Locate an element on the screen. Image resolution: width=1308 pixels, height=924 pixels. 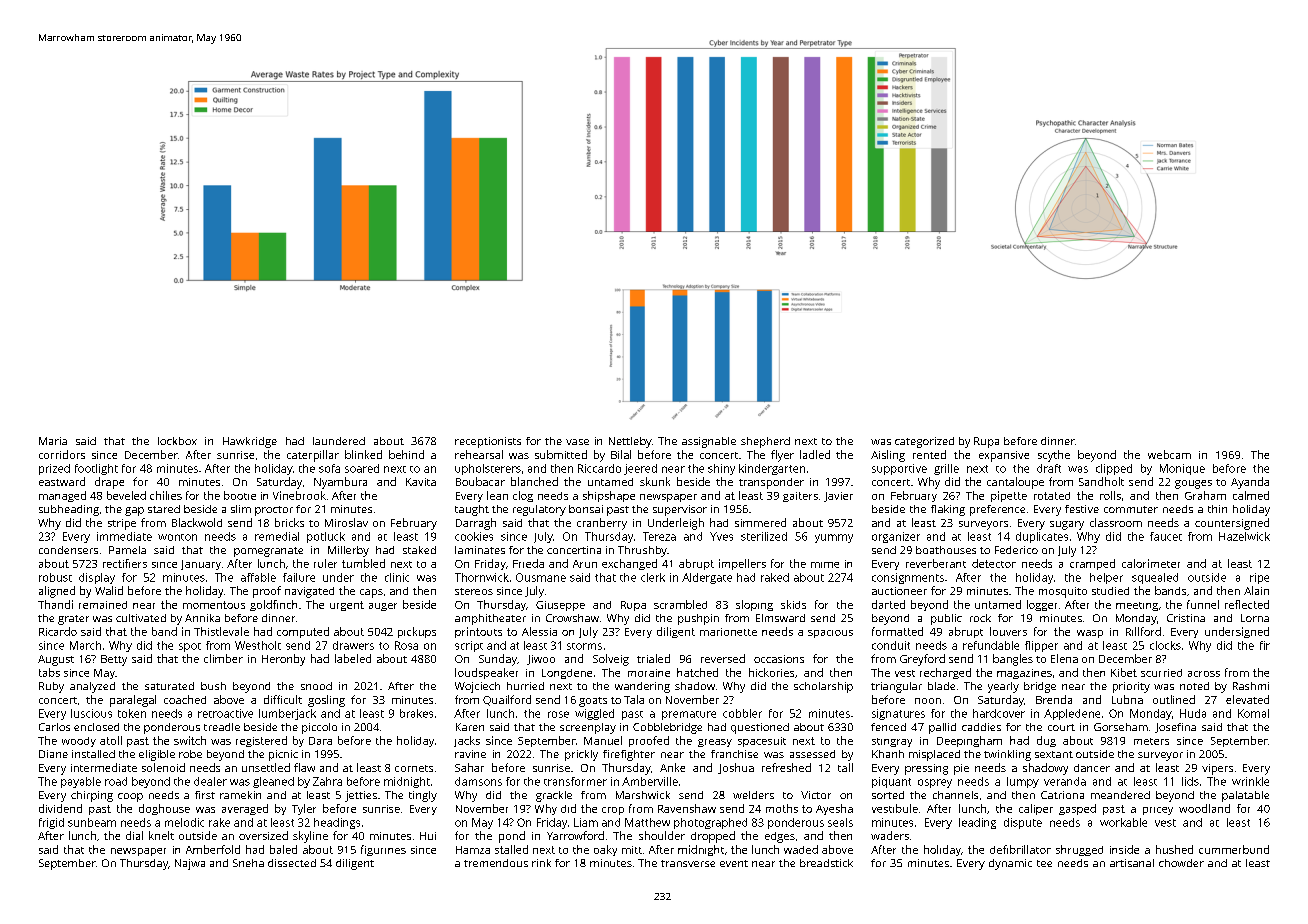
immediate is located at coordinates (124, 536).
